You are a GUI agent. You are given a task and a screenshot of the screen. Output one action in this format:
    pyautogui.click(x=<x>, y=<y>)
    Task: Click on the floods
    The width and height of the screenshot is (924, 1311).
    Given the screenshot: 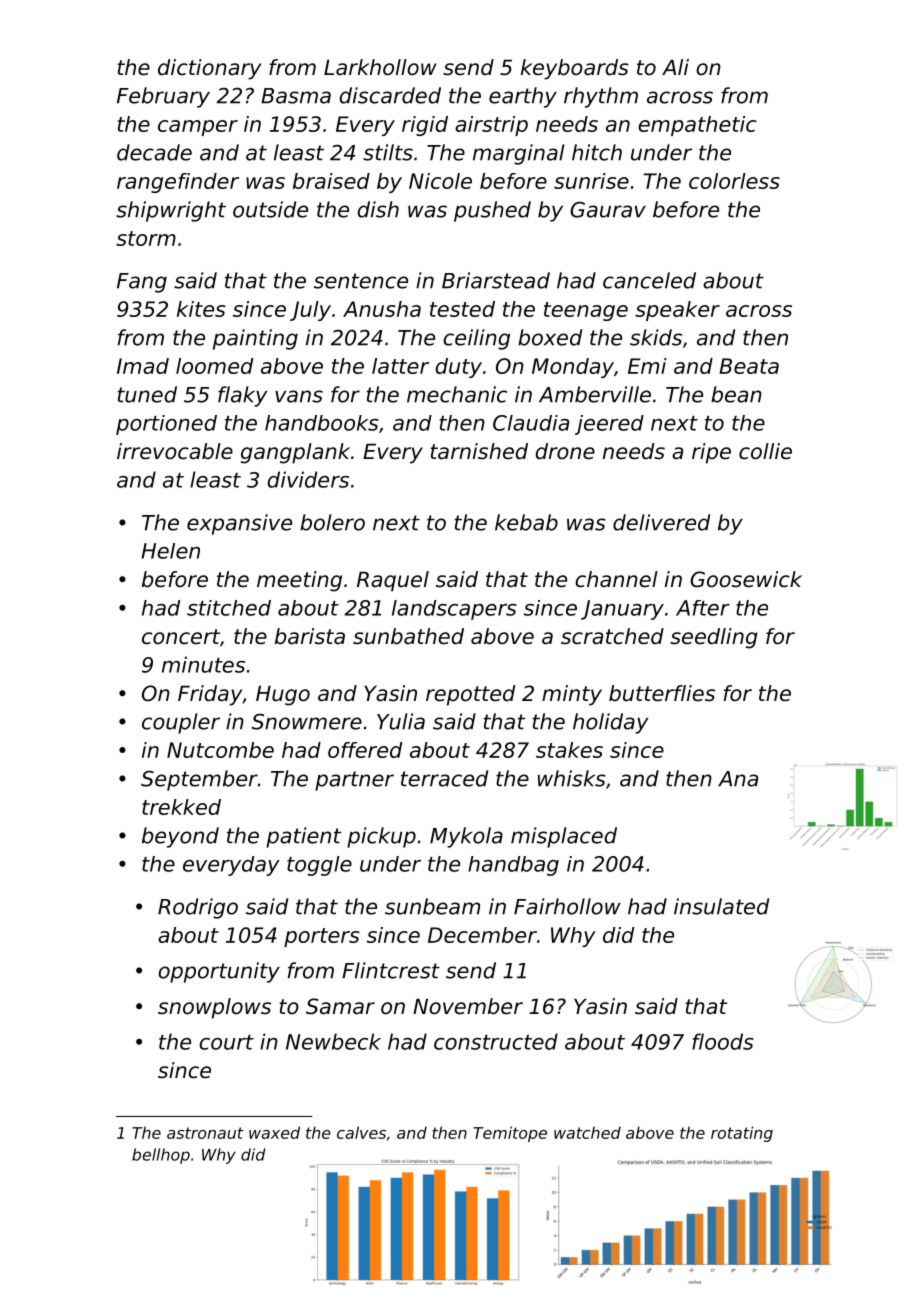 What is the action you would take?
    pyautogui.click(x=723, y=1041)
